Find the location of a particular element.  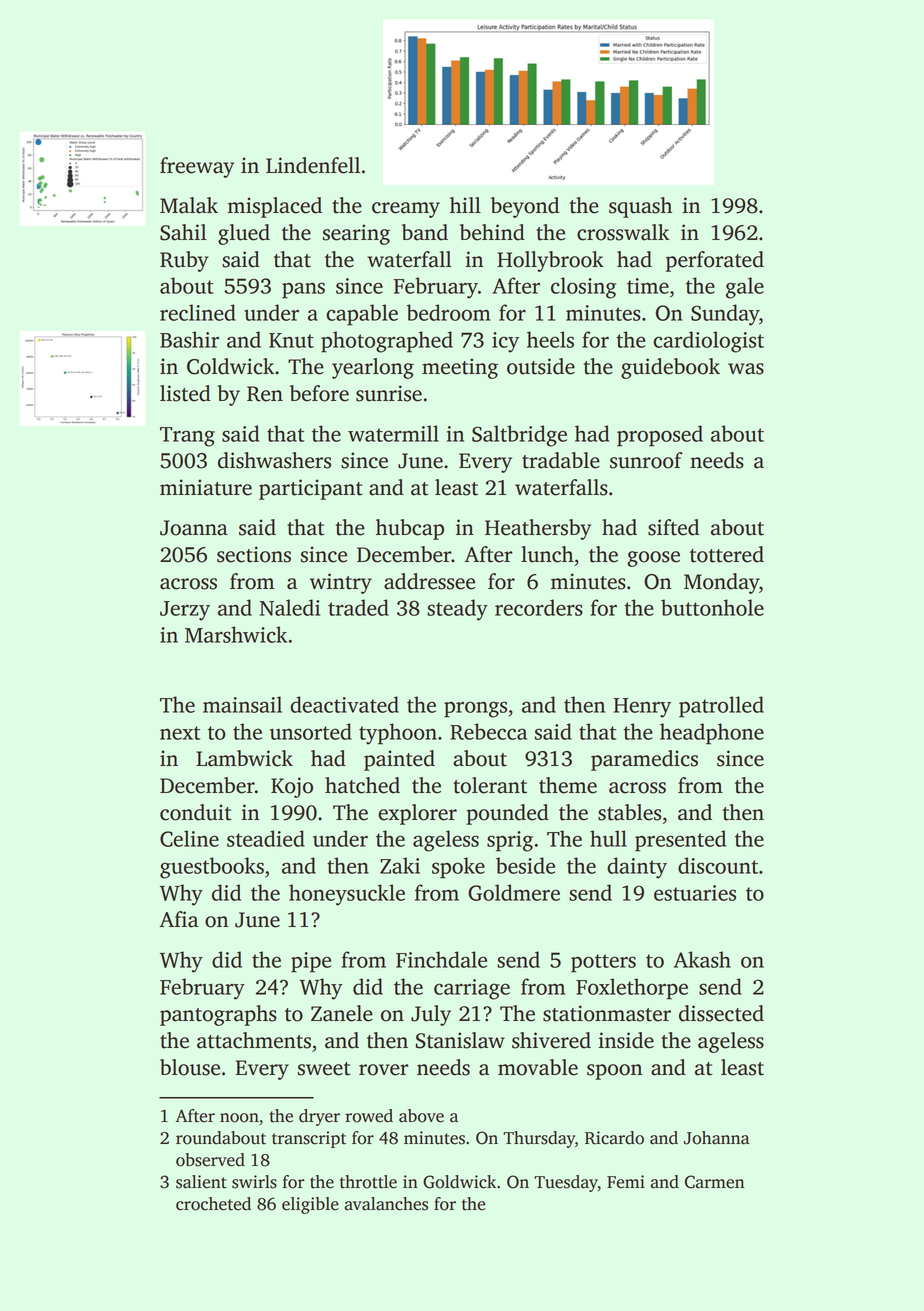

avalanches is located at coordinates (386, 1204).
